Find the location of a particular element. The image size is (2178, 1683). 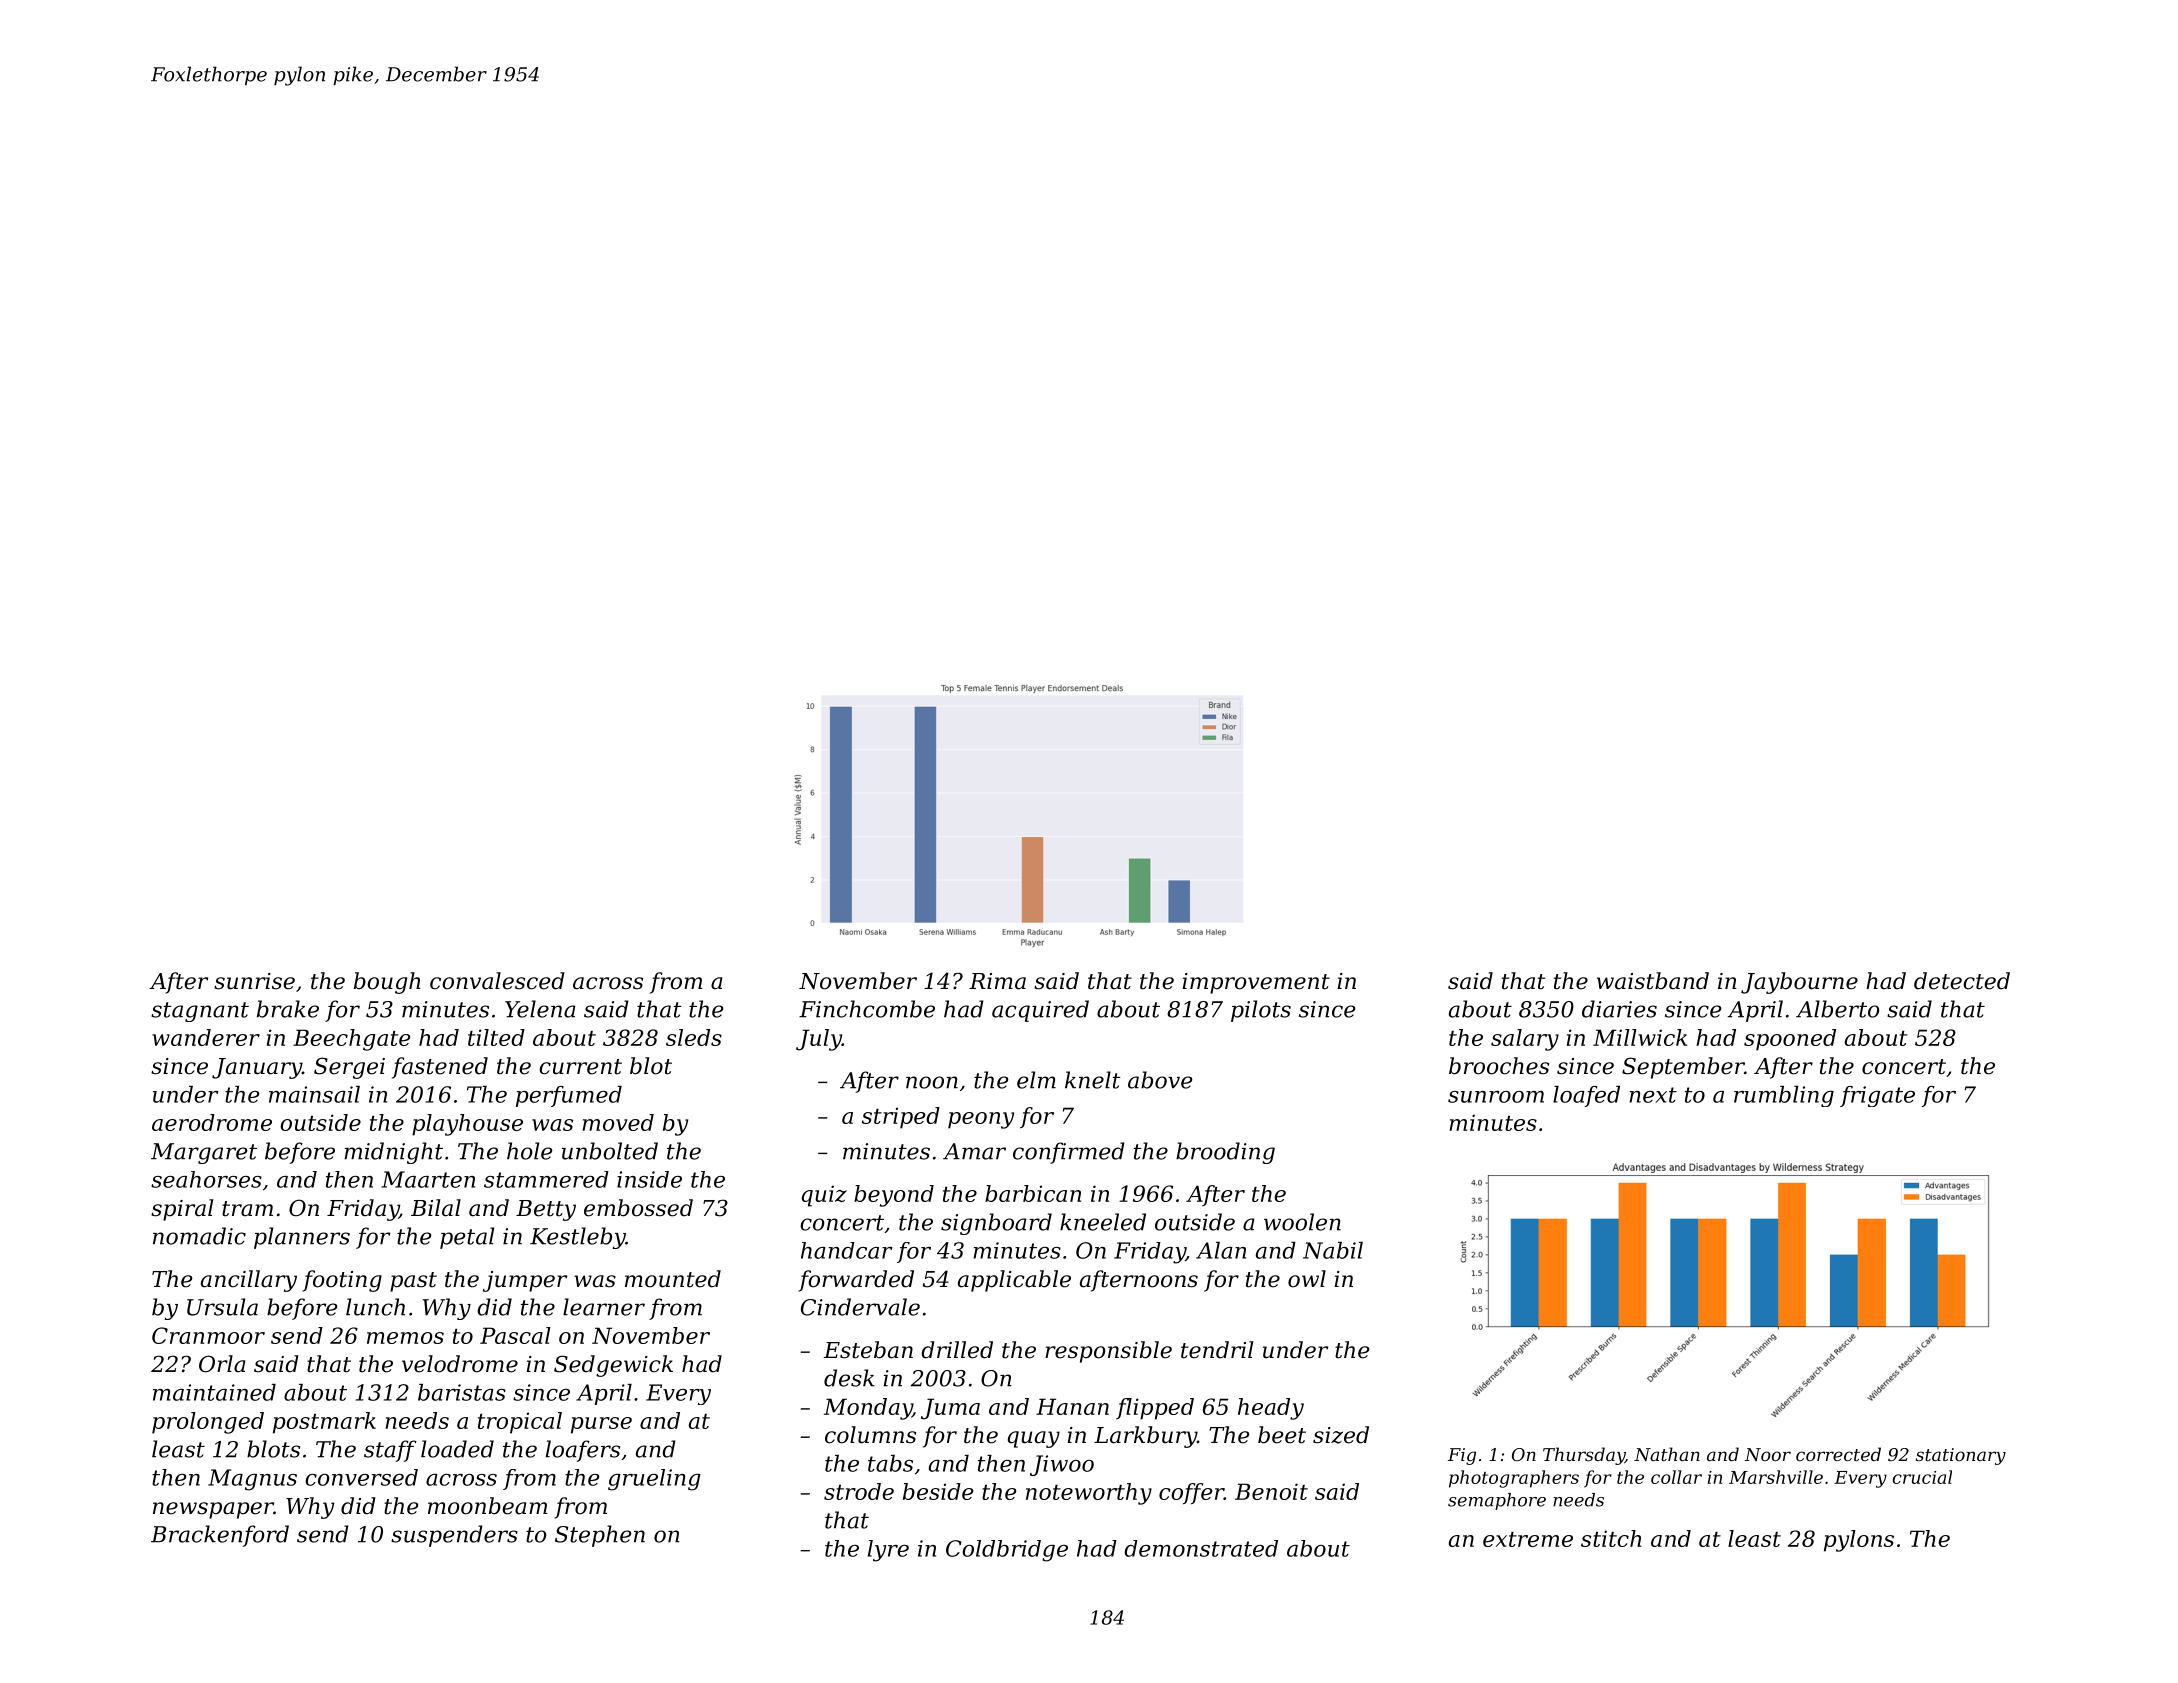

Rima is located at coordinates (997, 981).
